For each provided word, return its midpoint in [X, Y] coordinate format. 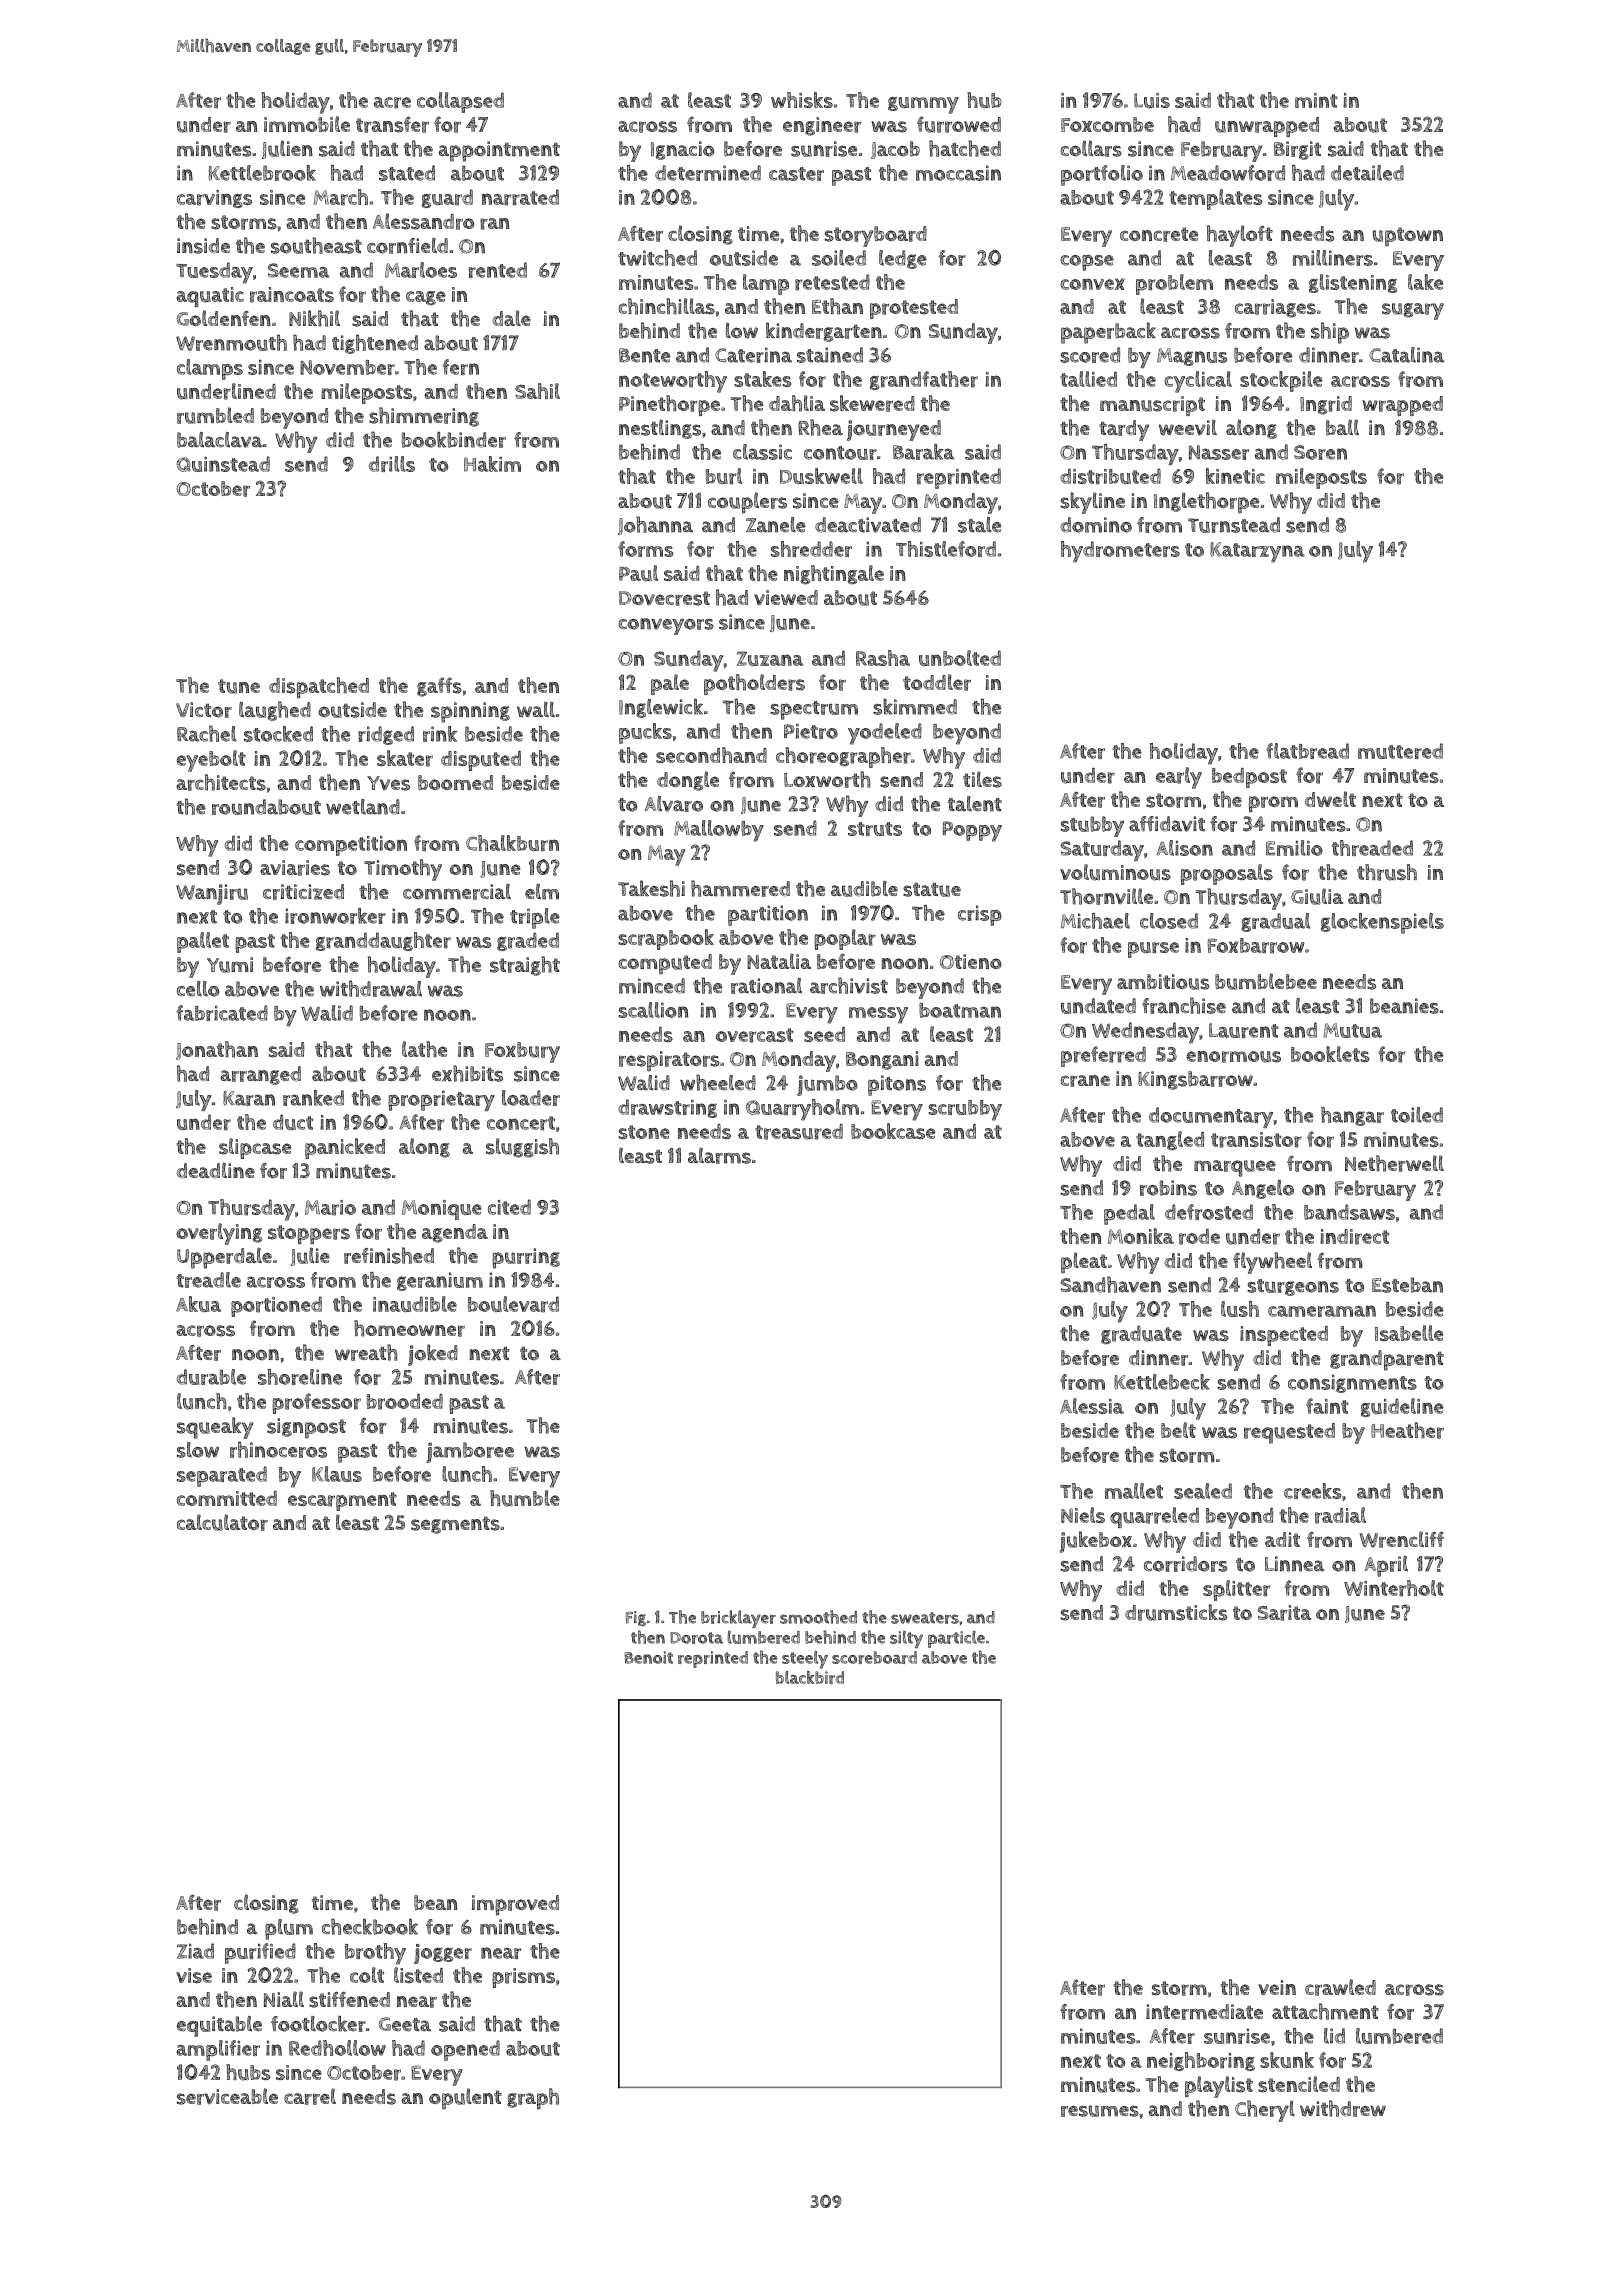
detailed [1367, 173]
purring [526, 1258]
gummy [923, 105]
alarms [719, 1155]
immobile [307, 124]
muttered [1400, 751]
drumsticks [1176, 1612]
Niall [284, 1999]
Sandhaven [1110, 1284]
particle [956, 1639]
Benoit [648, 1657]
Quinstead [223, 464]
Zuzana [770, 658]
